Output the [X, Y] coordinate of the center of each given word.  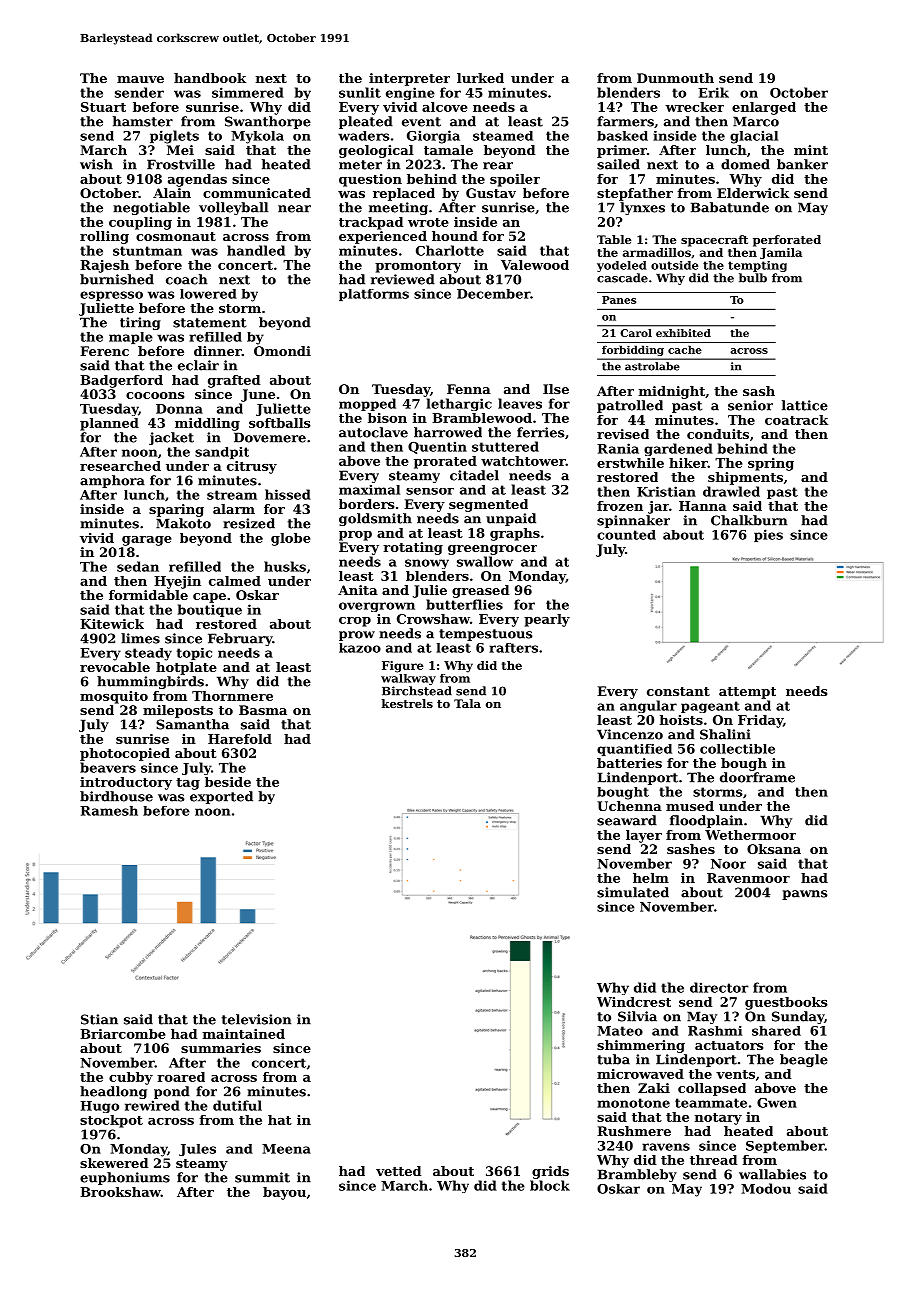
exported [221, 797]
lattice [805, 405]
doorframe [757, 777]
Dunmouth [675, 78]
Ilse [556, 389]
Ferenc [104, 351]
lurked [480, 78]
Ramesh [109, 811]
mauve [140, 79]
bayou [284, 1193]
